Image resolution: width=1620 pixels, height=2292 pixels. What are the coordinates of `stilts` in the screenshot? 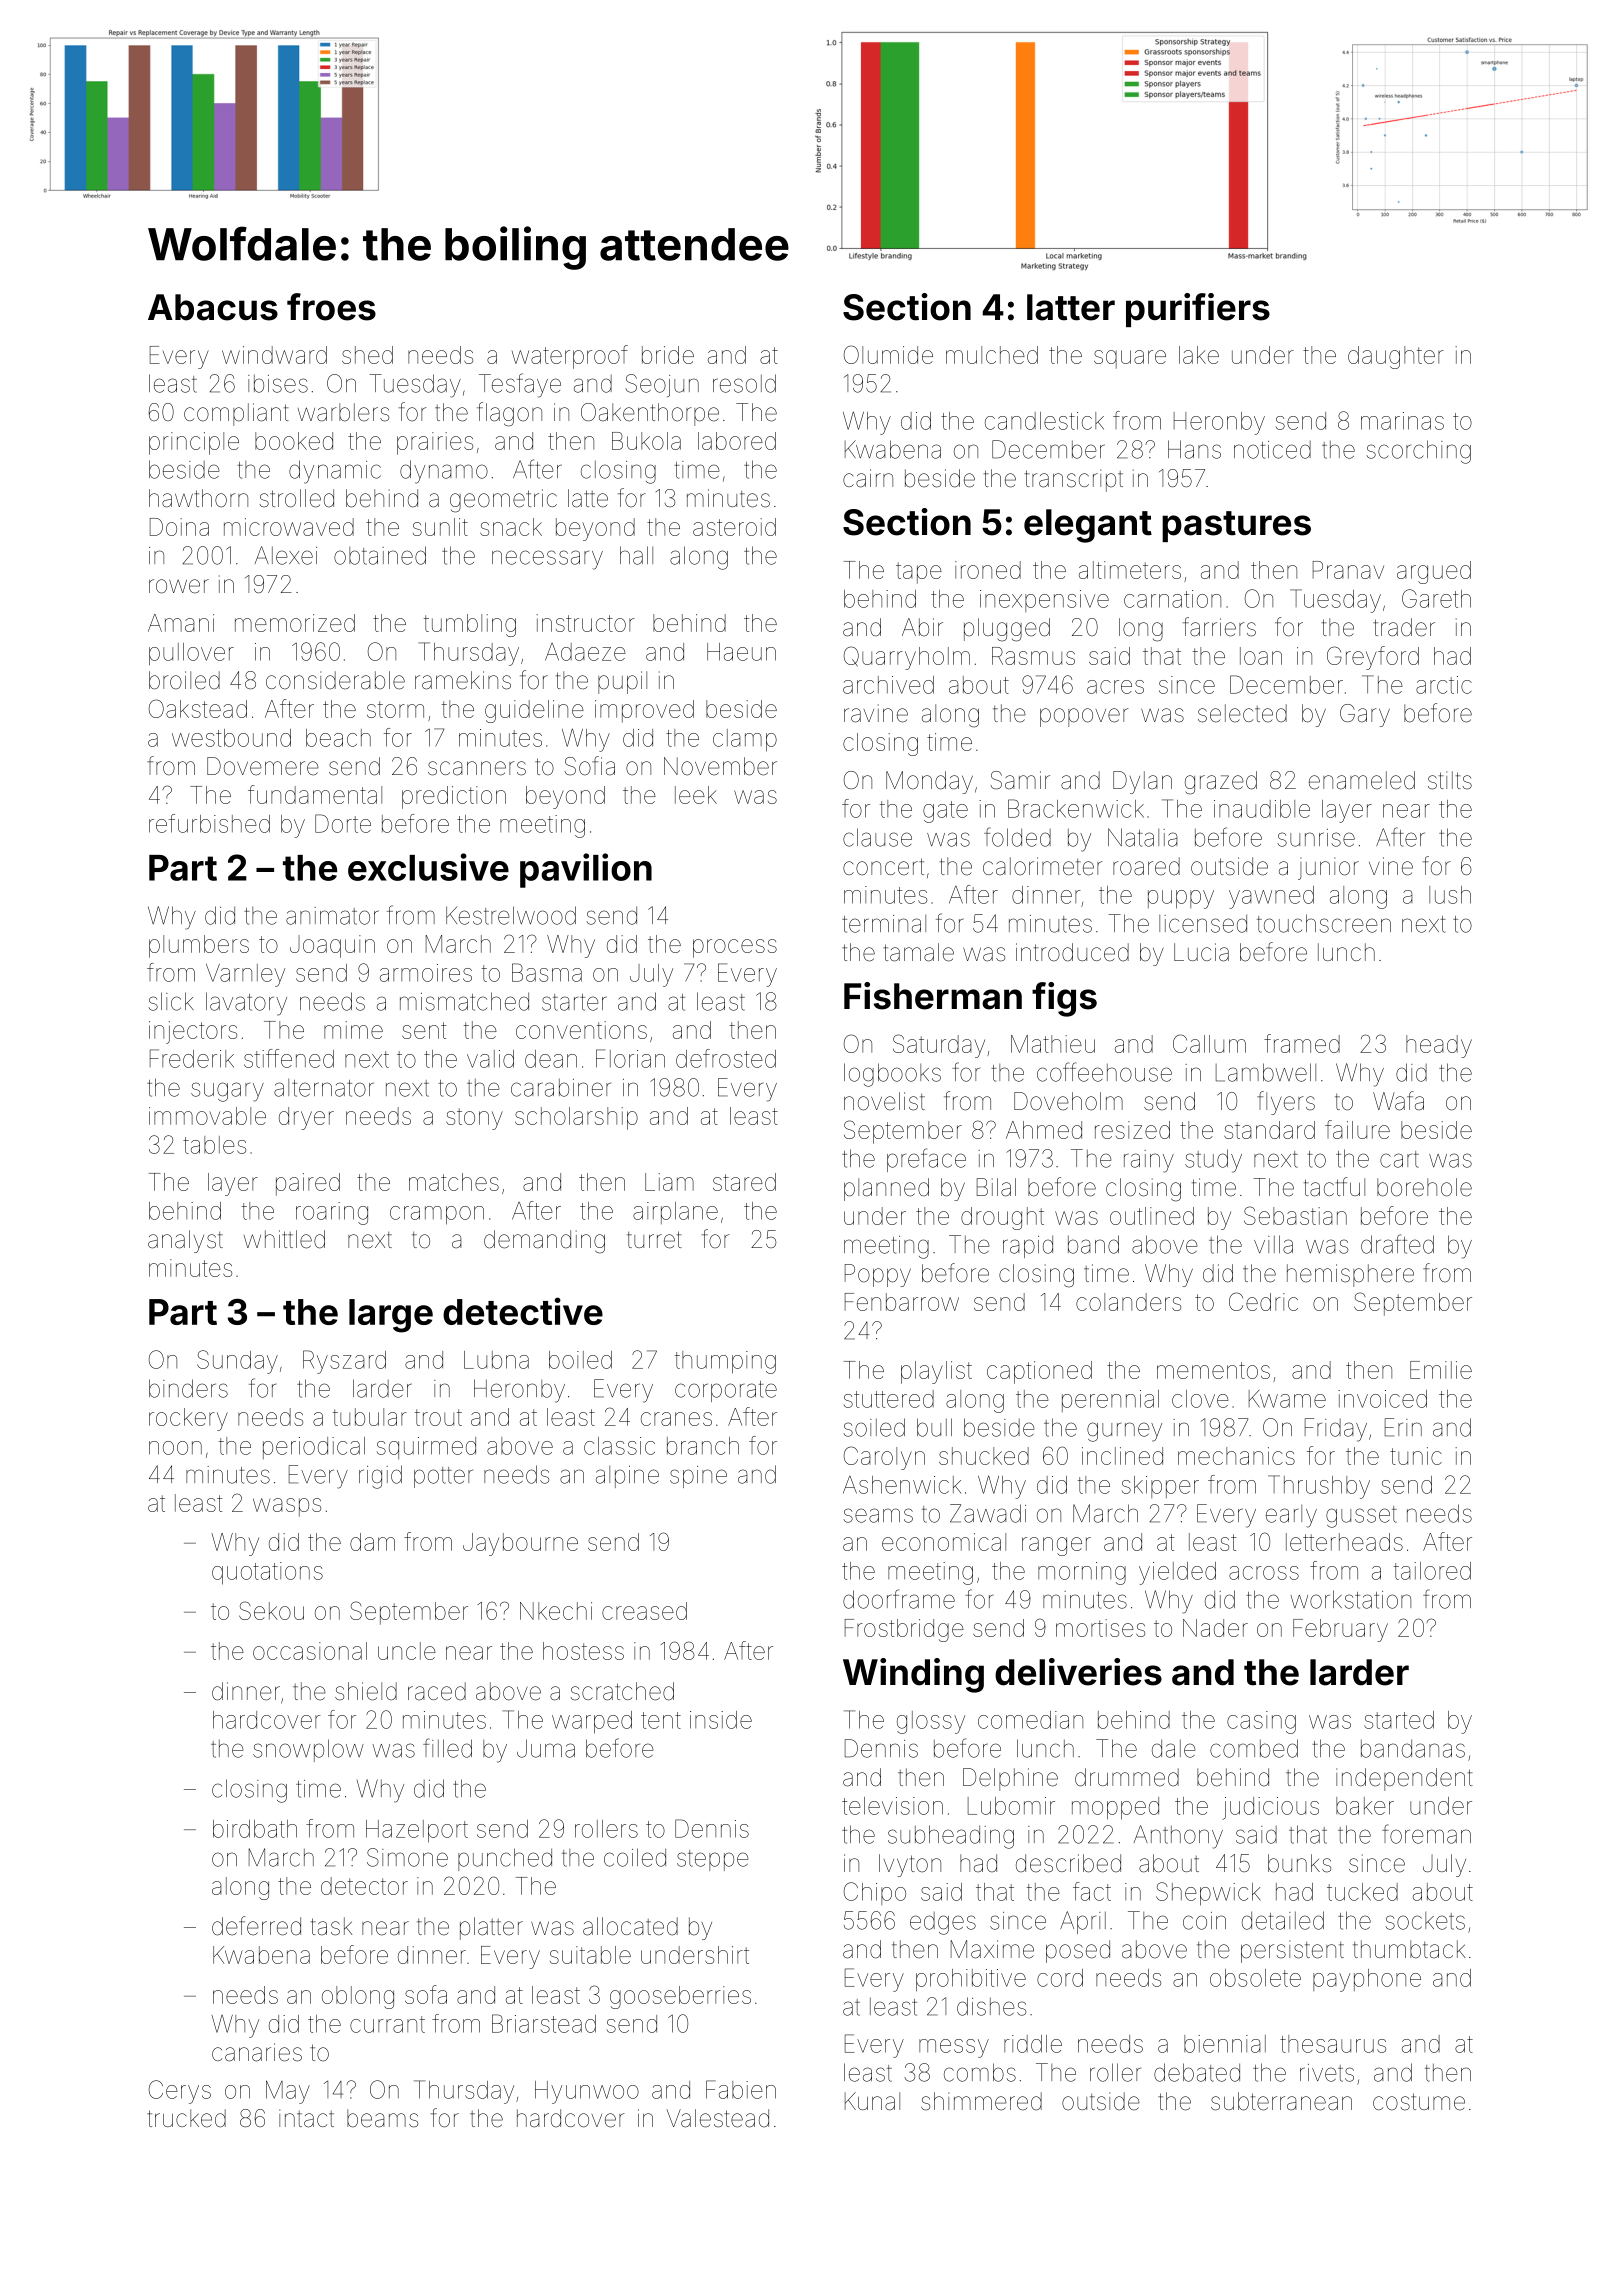 It's located at (1450, 780).
